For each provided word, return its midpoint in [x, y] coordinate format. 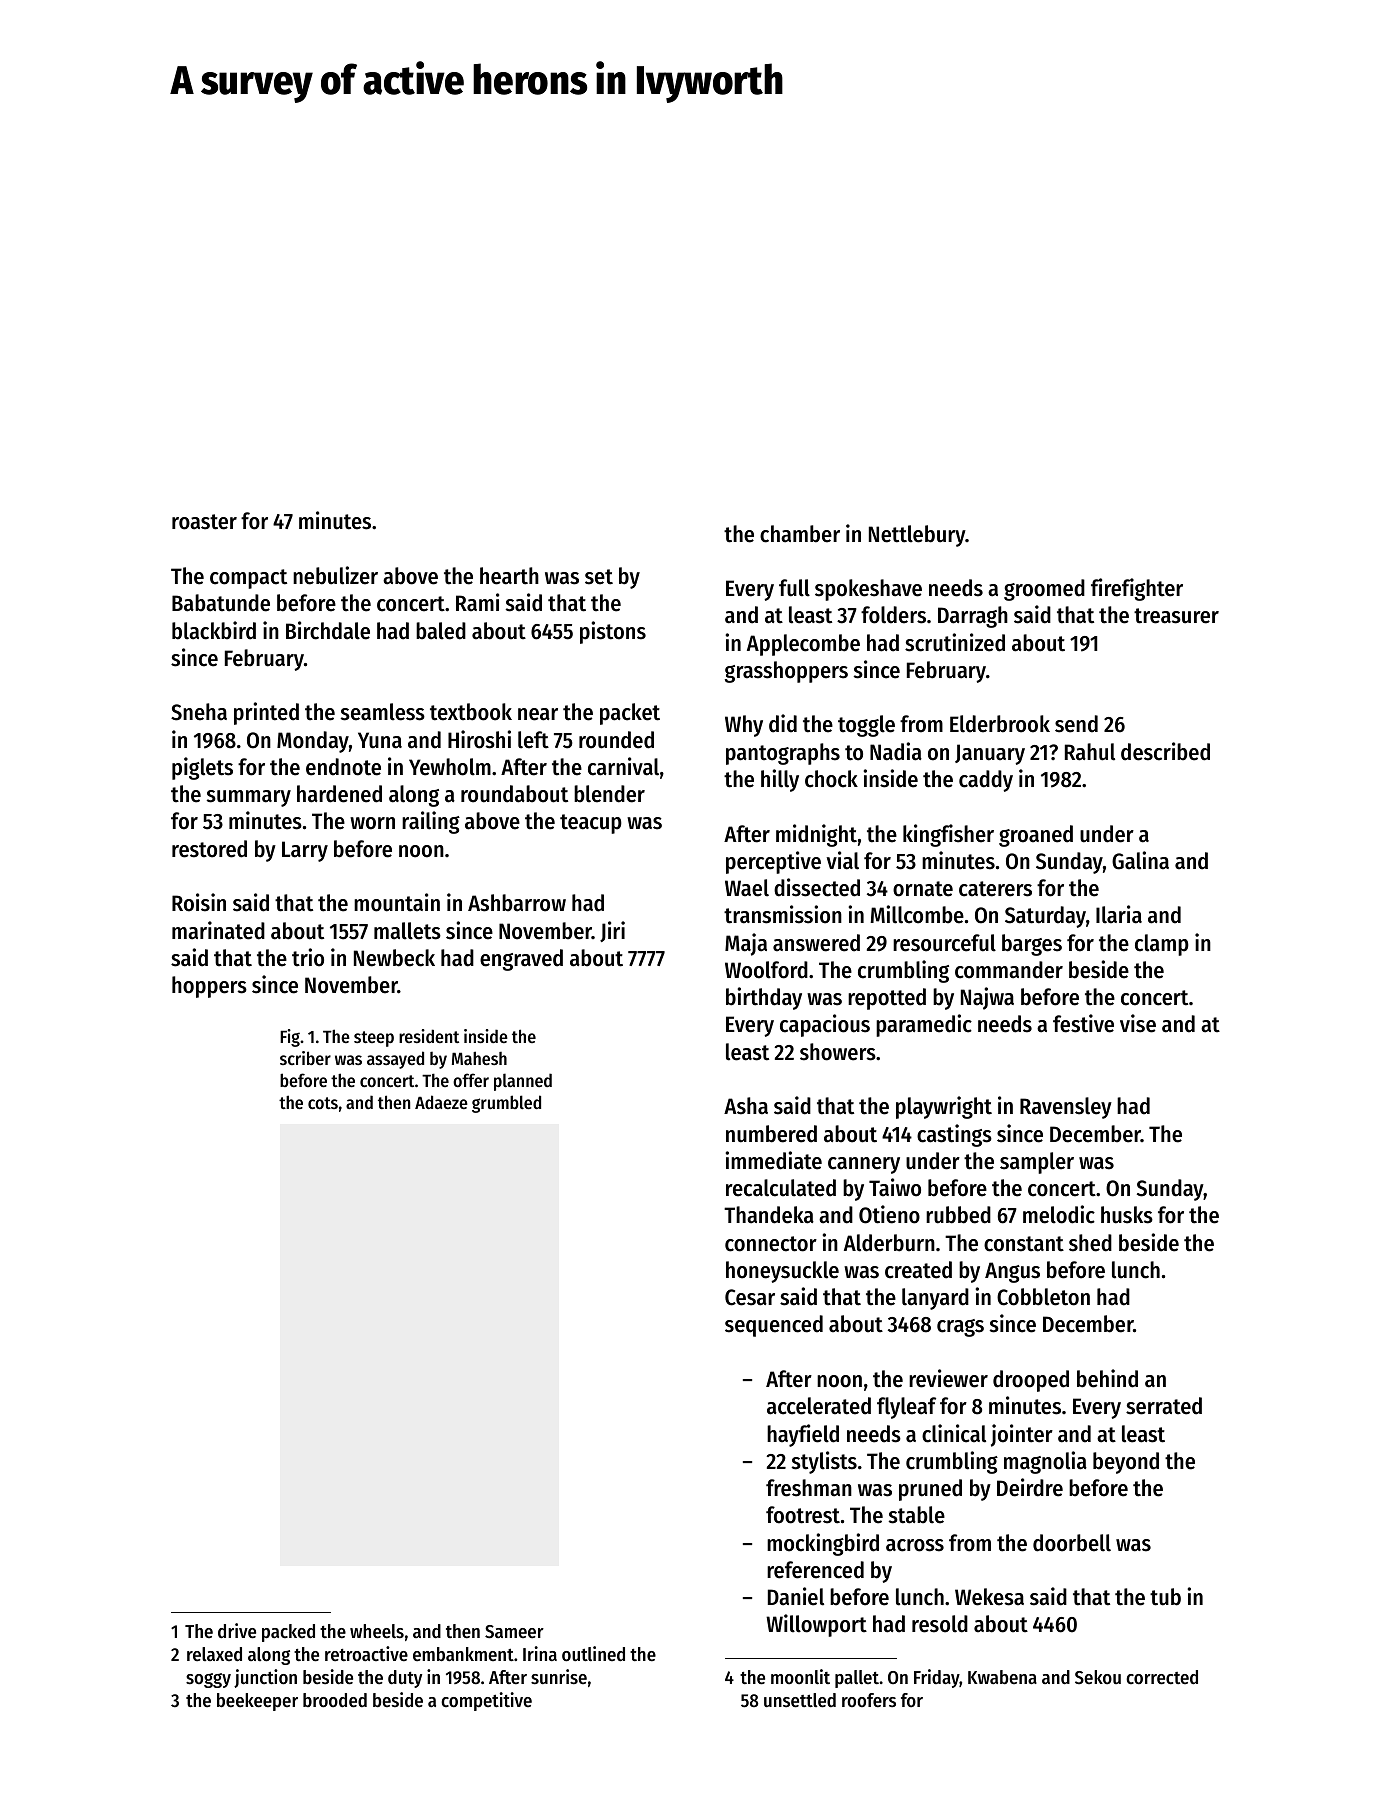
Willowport [816, 1625]
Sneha [199, 712]
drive [237, 1631]
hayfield [803, 1435]
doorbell [1072, 1543]
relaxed [214, 1654]
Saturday [1045, 917]
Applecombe [803, 645]
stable [917, 1515]
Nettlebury [917, 536]
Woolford [766, 970]
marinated [218, 930]
